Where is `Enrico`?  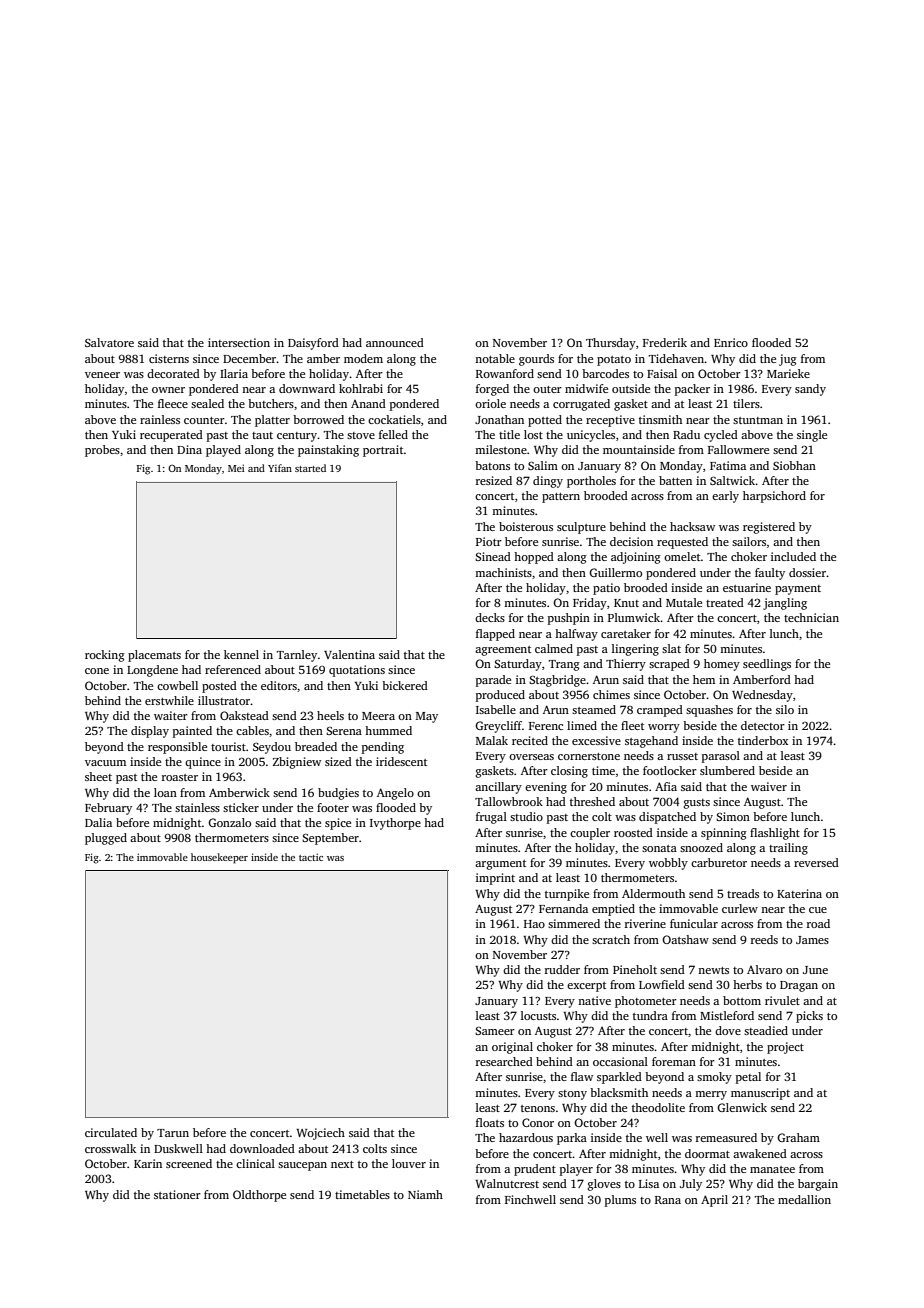
Enrico is located at coordinates (731, 342).
